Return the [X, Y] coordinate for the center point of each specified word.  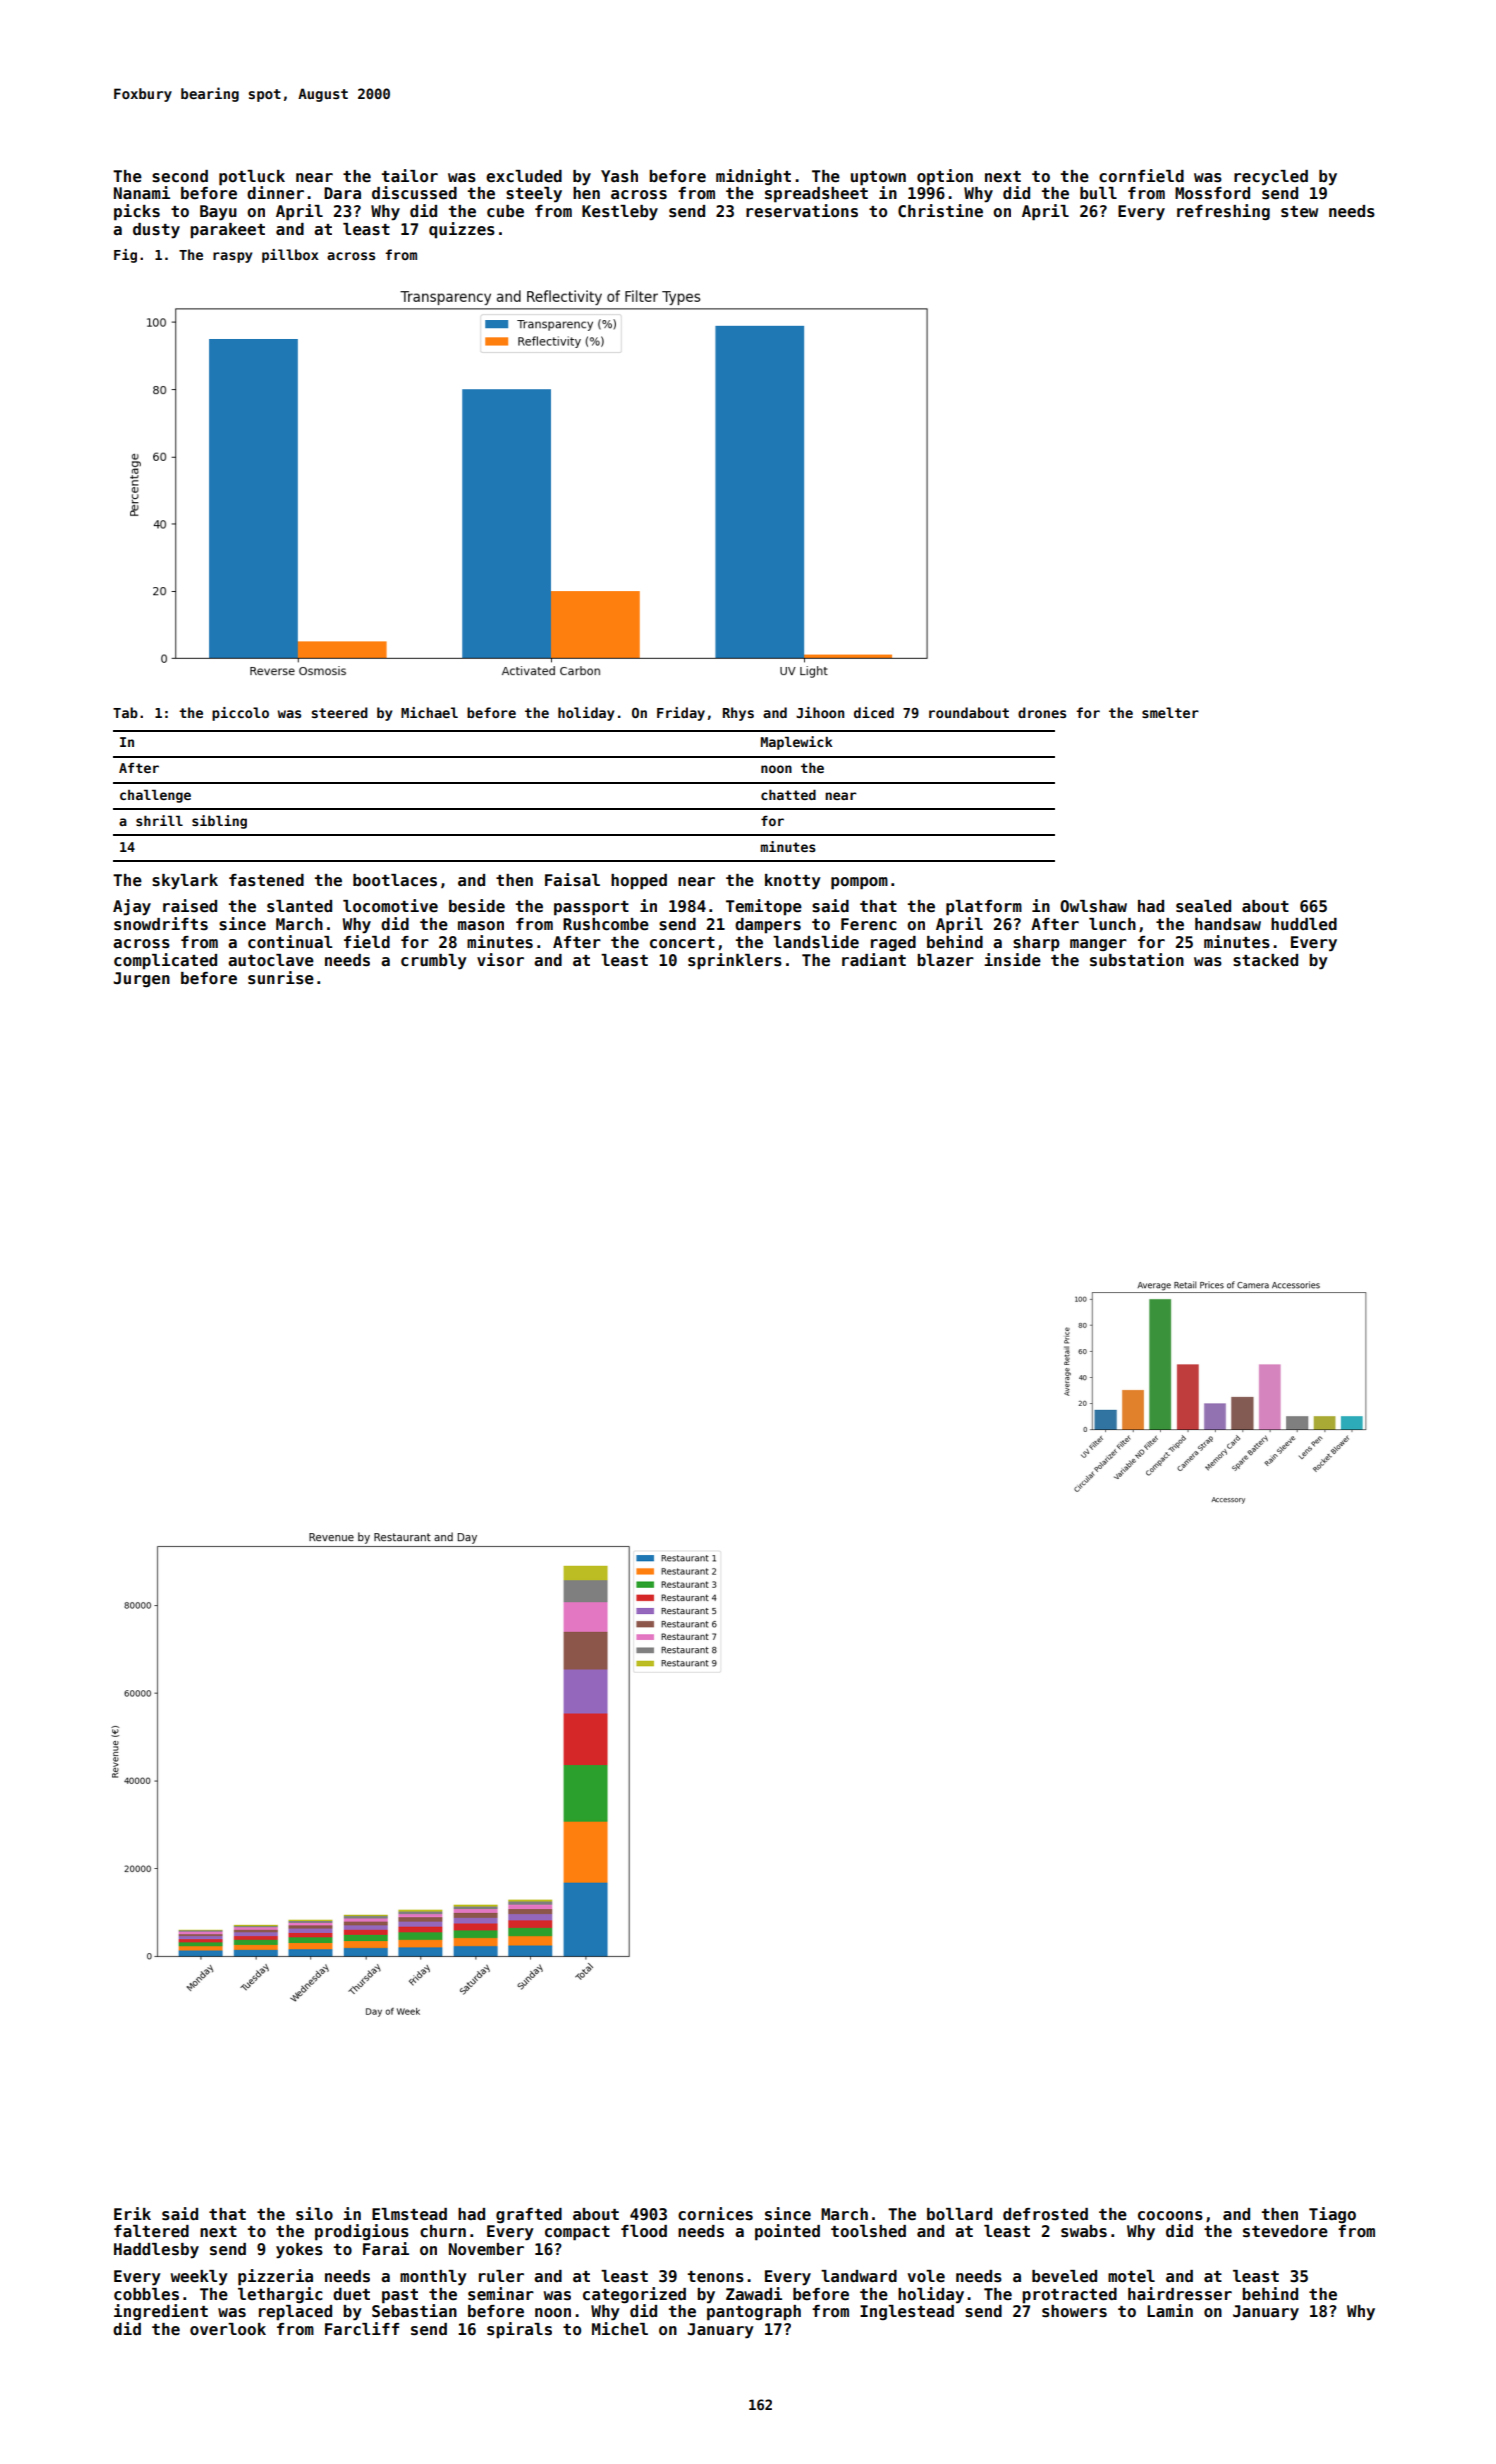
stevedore [1285, 2231]
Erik [132, 2213]
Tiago [1332, 2215]
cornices [715, 2214]
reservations [802, 211]
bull [1098, 193]
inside [1012, 960]
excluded [524, 176]
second [180, 176]
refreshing [1223, 212]
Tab [125, 712]
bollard [959, 2214]
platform [984, 908]
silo [314, 2214]
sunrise [281, 978]
